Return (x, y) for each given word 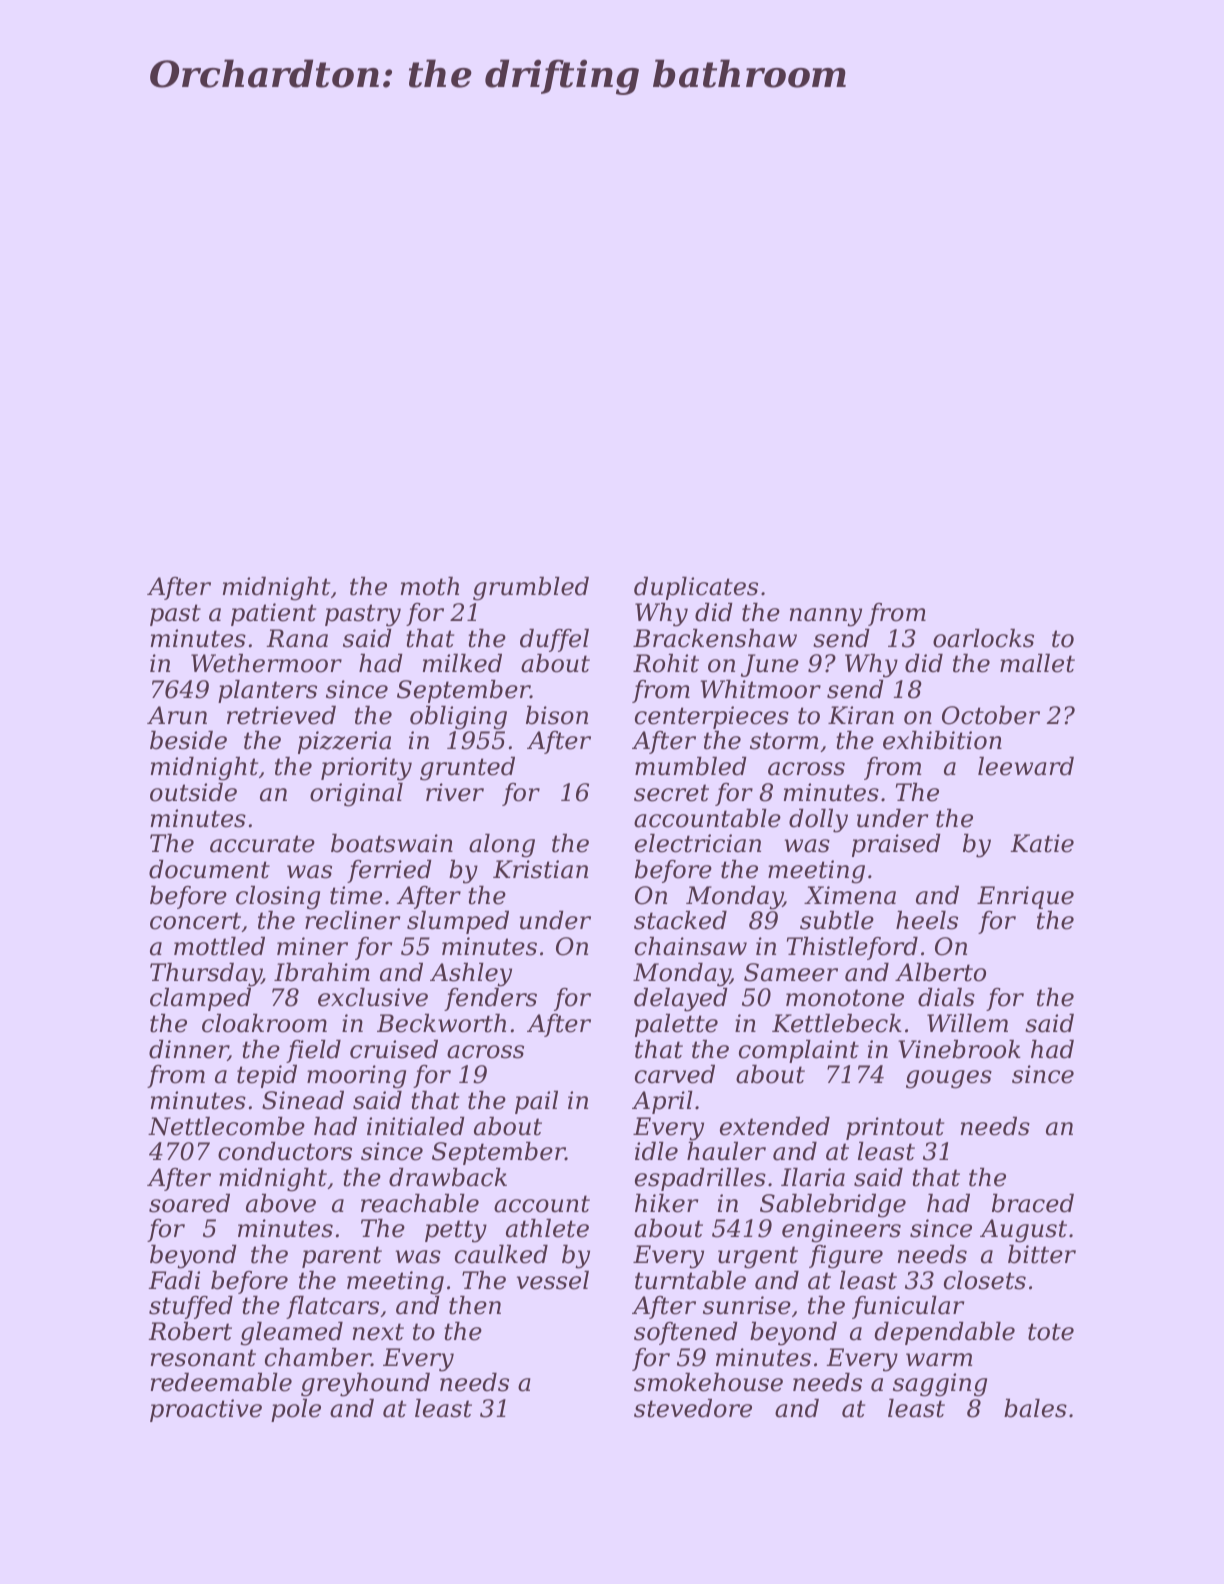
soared (189, 1203)
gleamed (292, 1334)
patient (273, 614)
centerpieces (712, 717)
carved (675, 1074)
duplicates (696, 588)
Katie (1042, 843)
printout (895, 1128)
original (356, 795)
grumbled (531, 589)
